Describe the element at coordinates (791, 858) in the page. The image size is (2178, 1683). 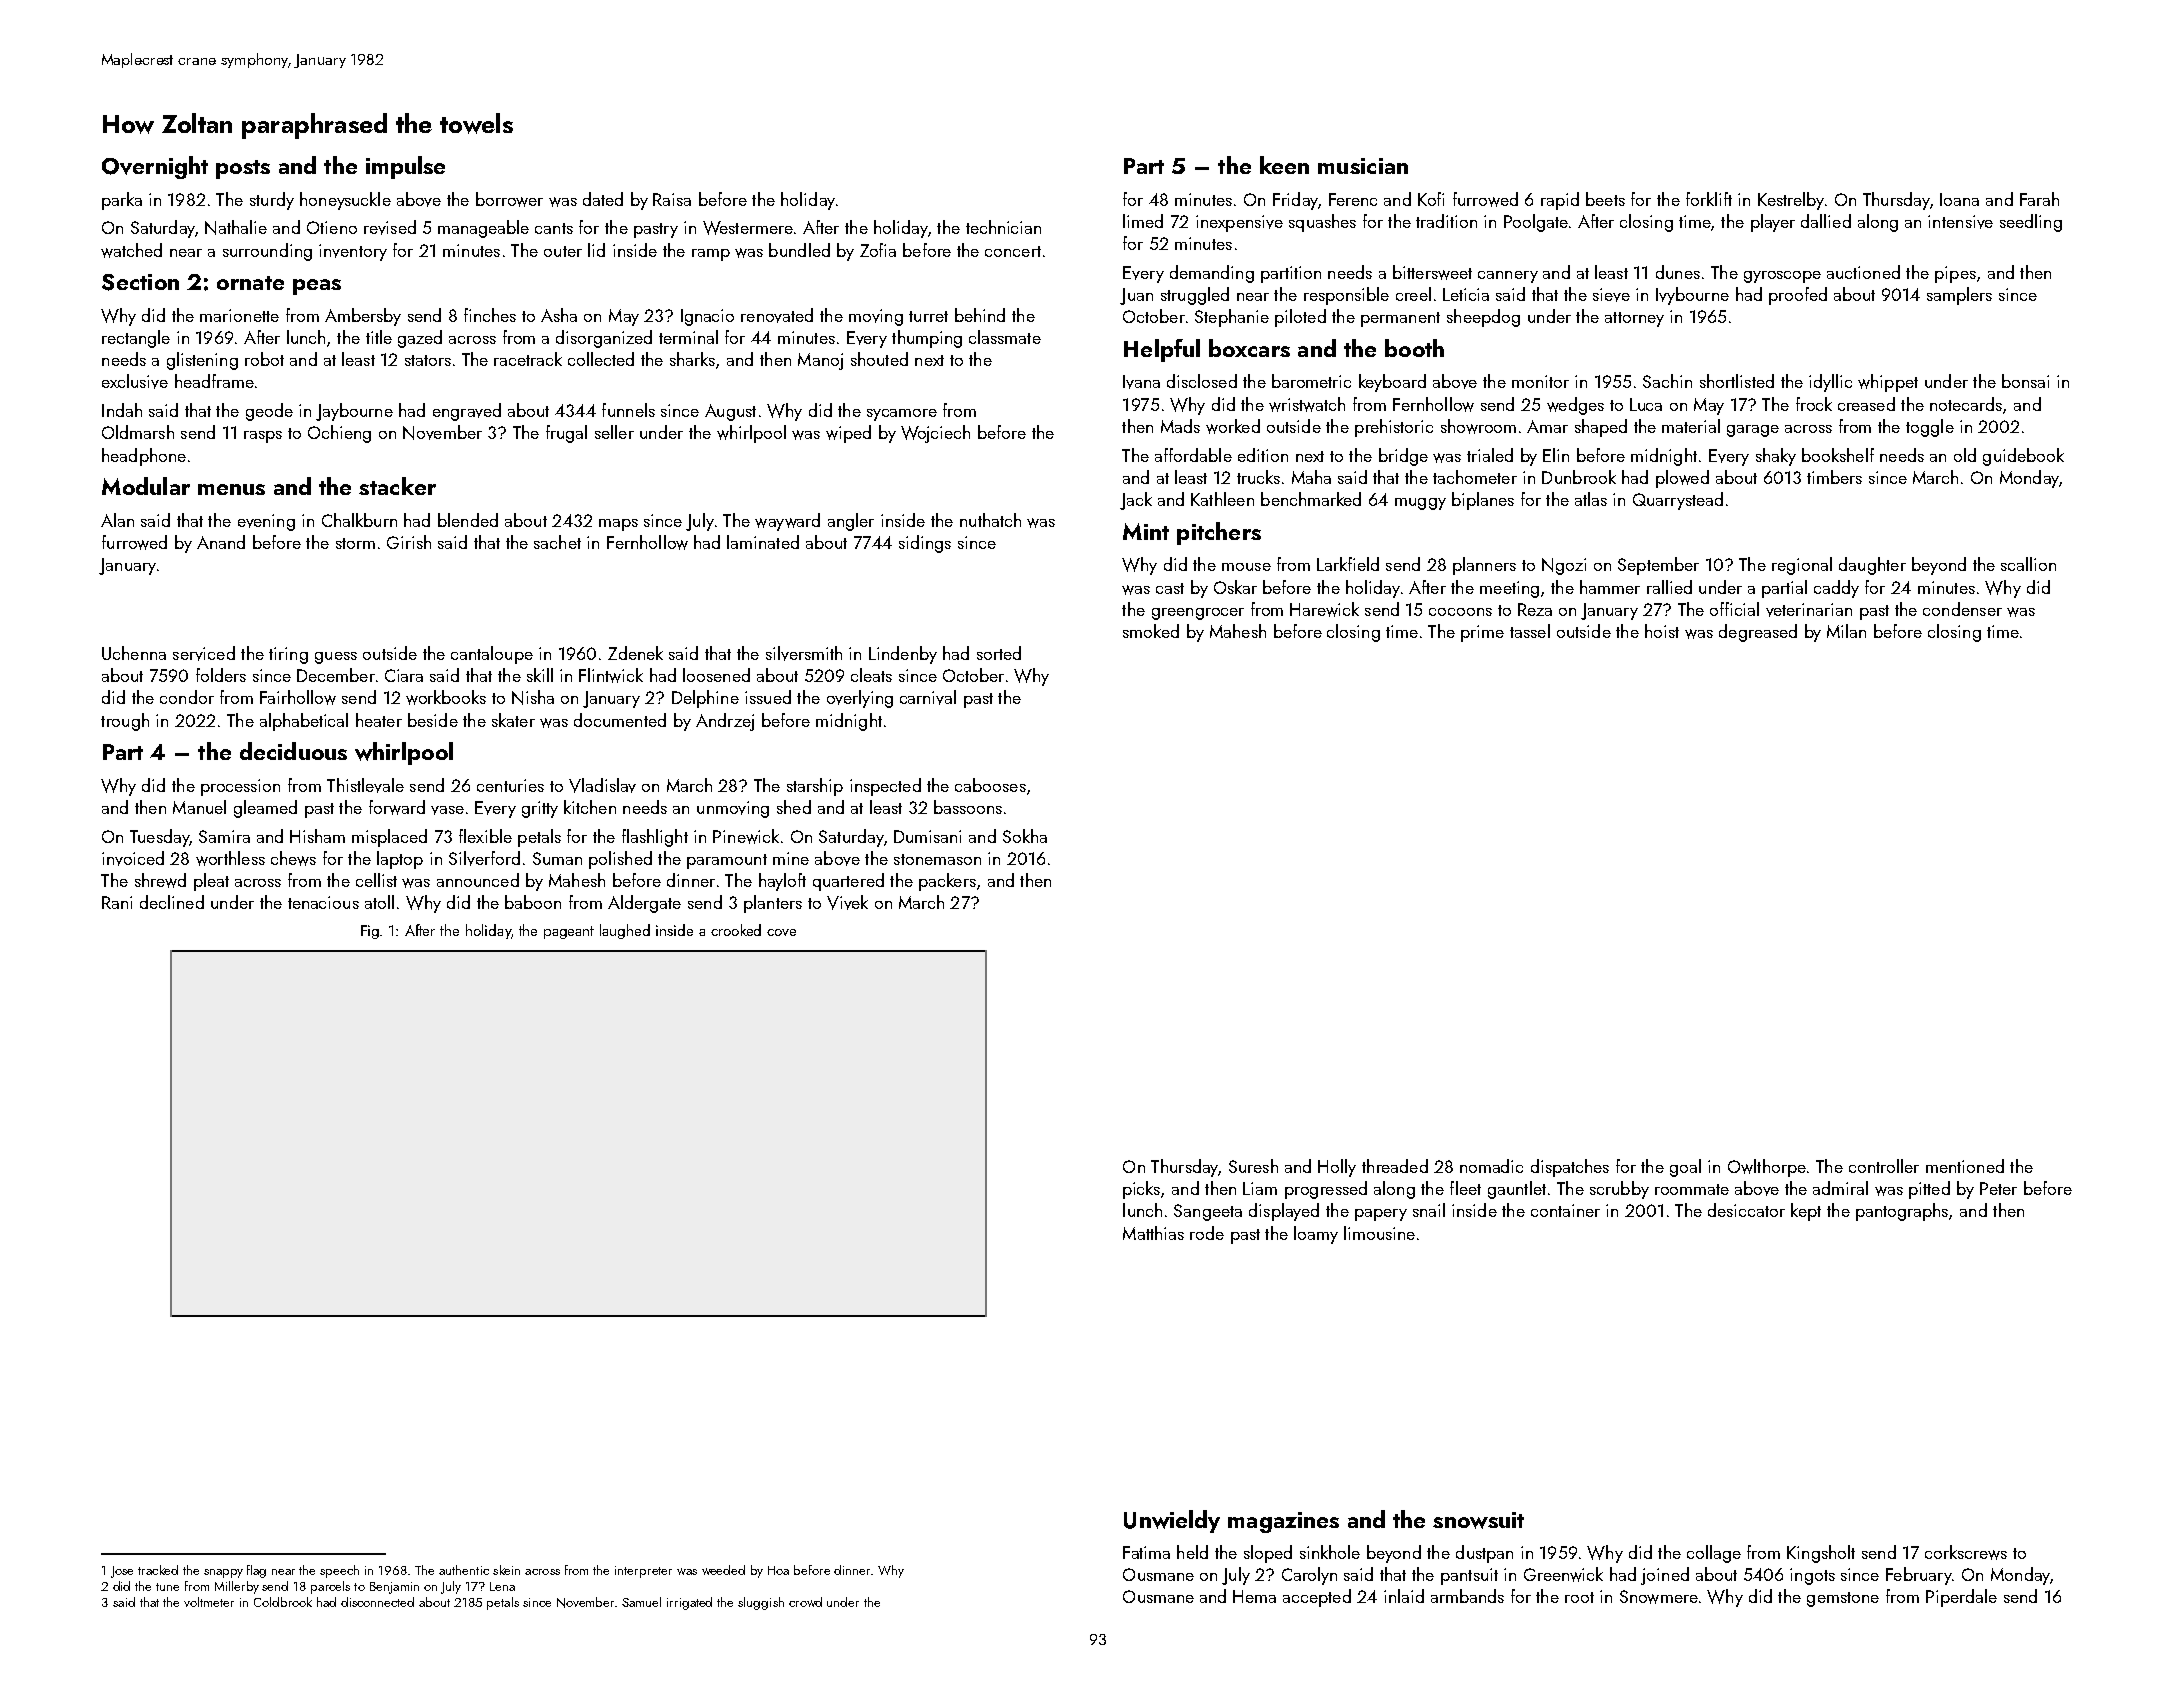
I see `mine` at that location.
